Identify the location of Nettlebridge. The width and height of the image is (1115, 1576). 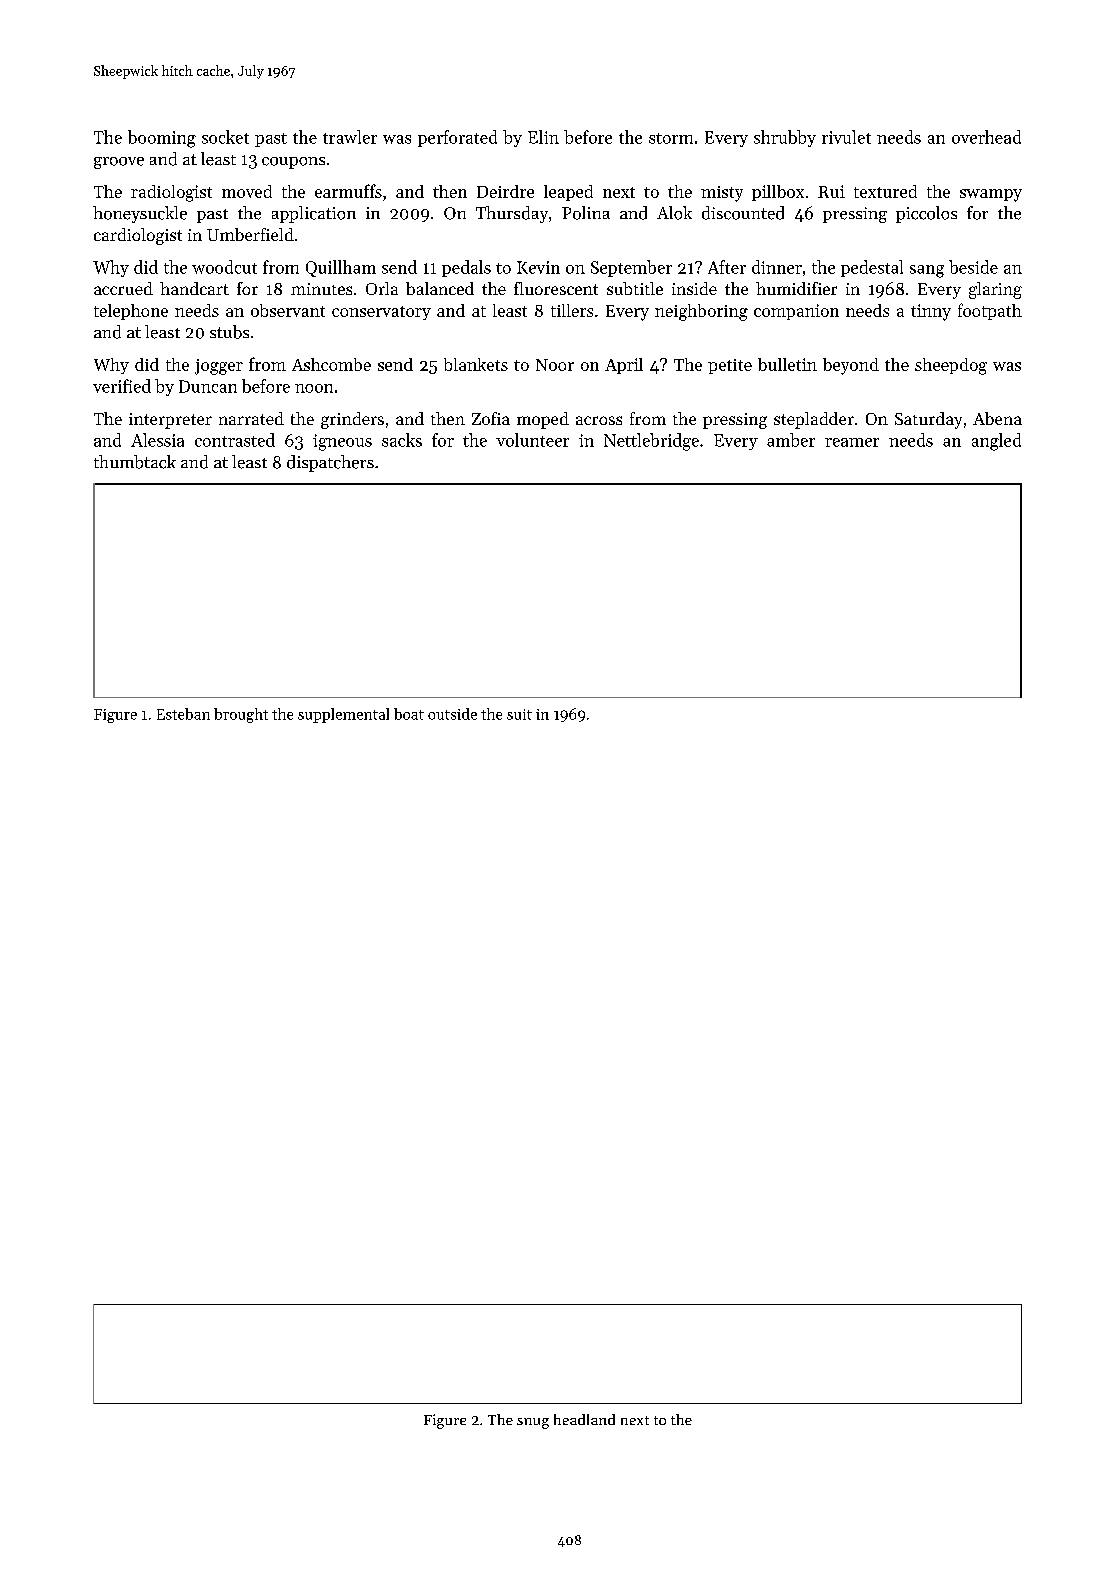
(651, 442).
